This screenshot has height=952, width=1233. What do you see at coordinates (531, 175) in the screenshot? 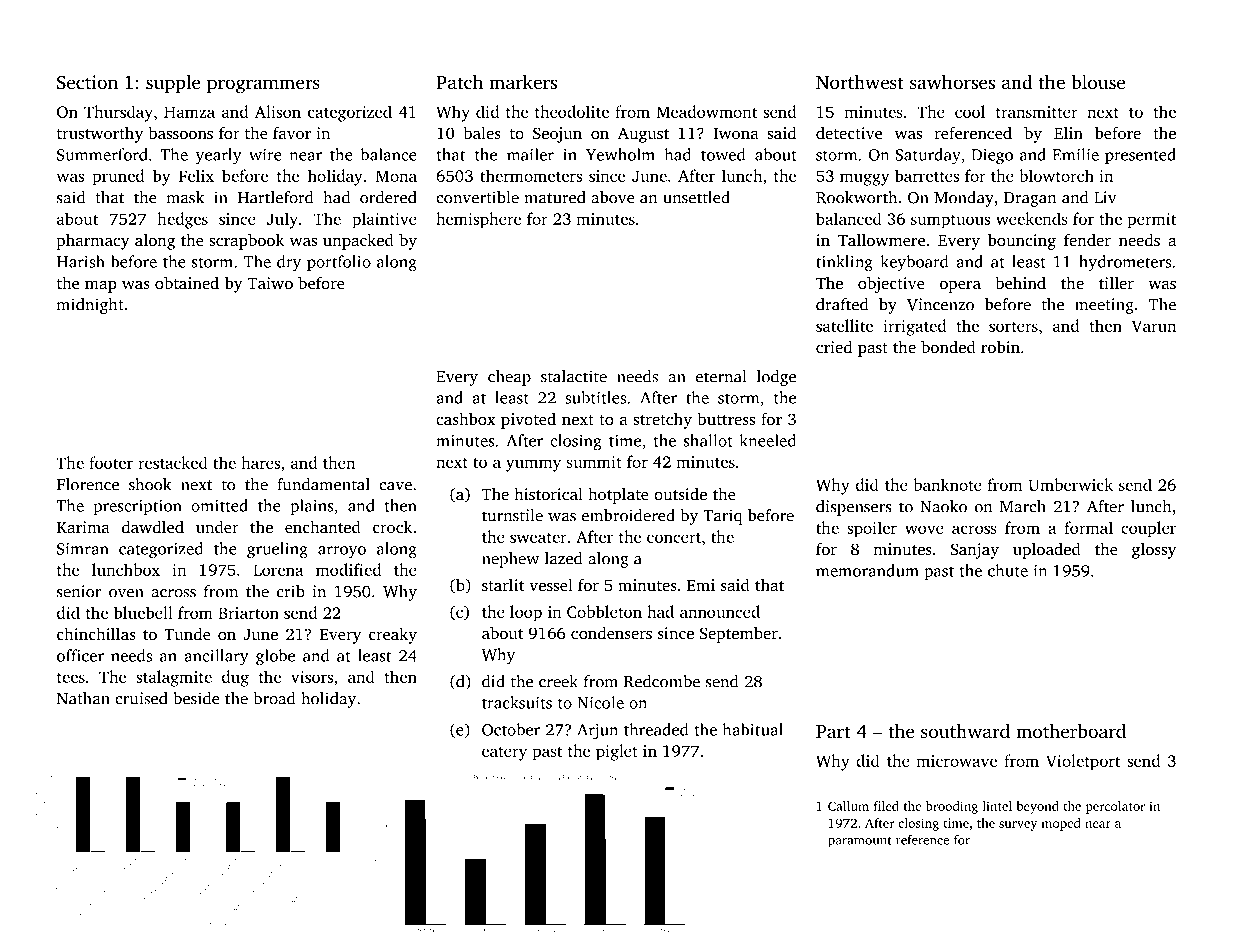
I see `thermometers` at bounding box center [531, 175].
